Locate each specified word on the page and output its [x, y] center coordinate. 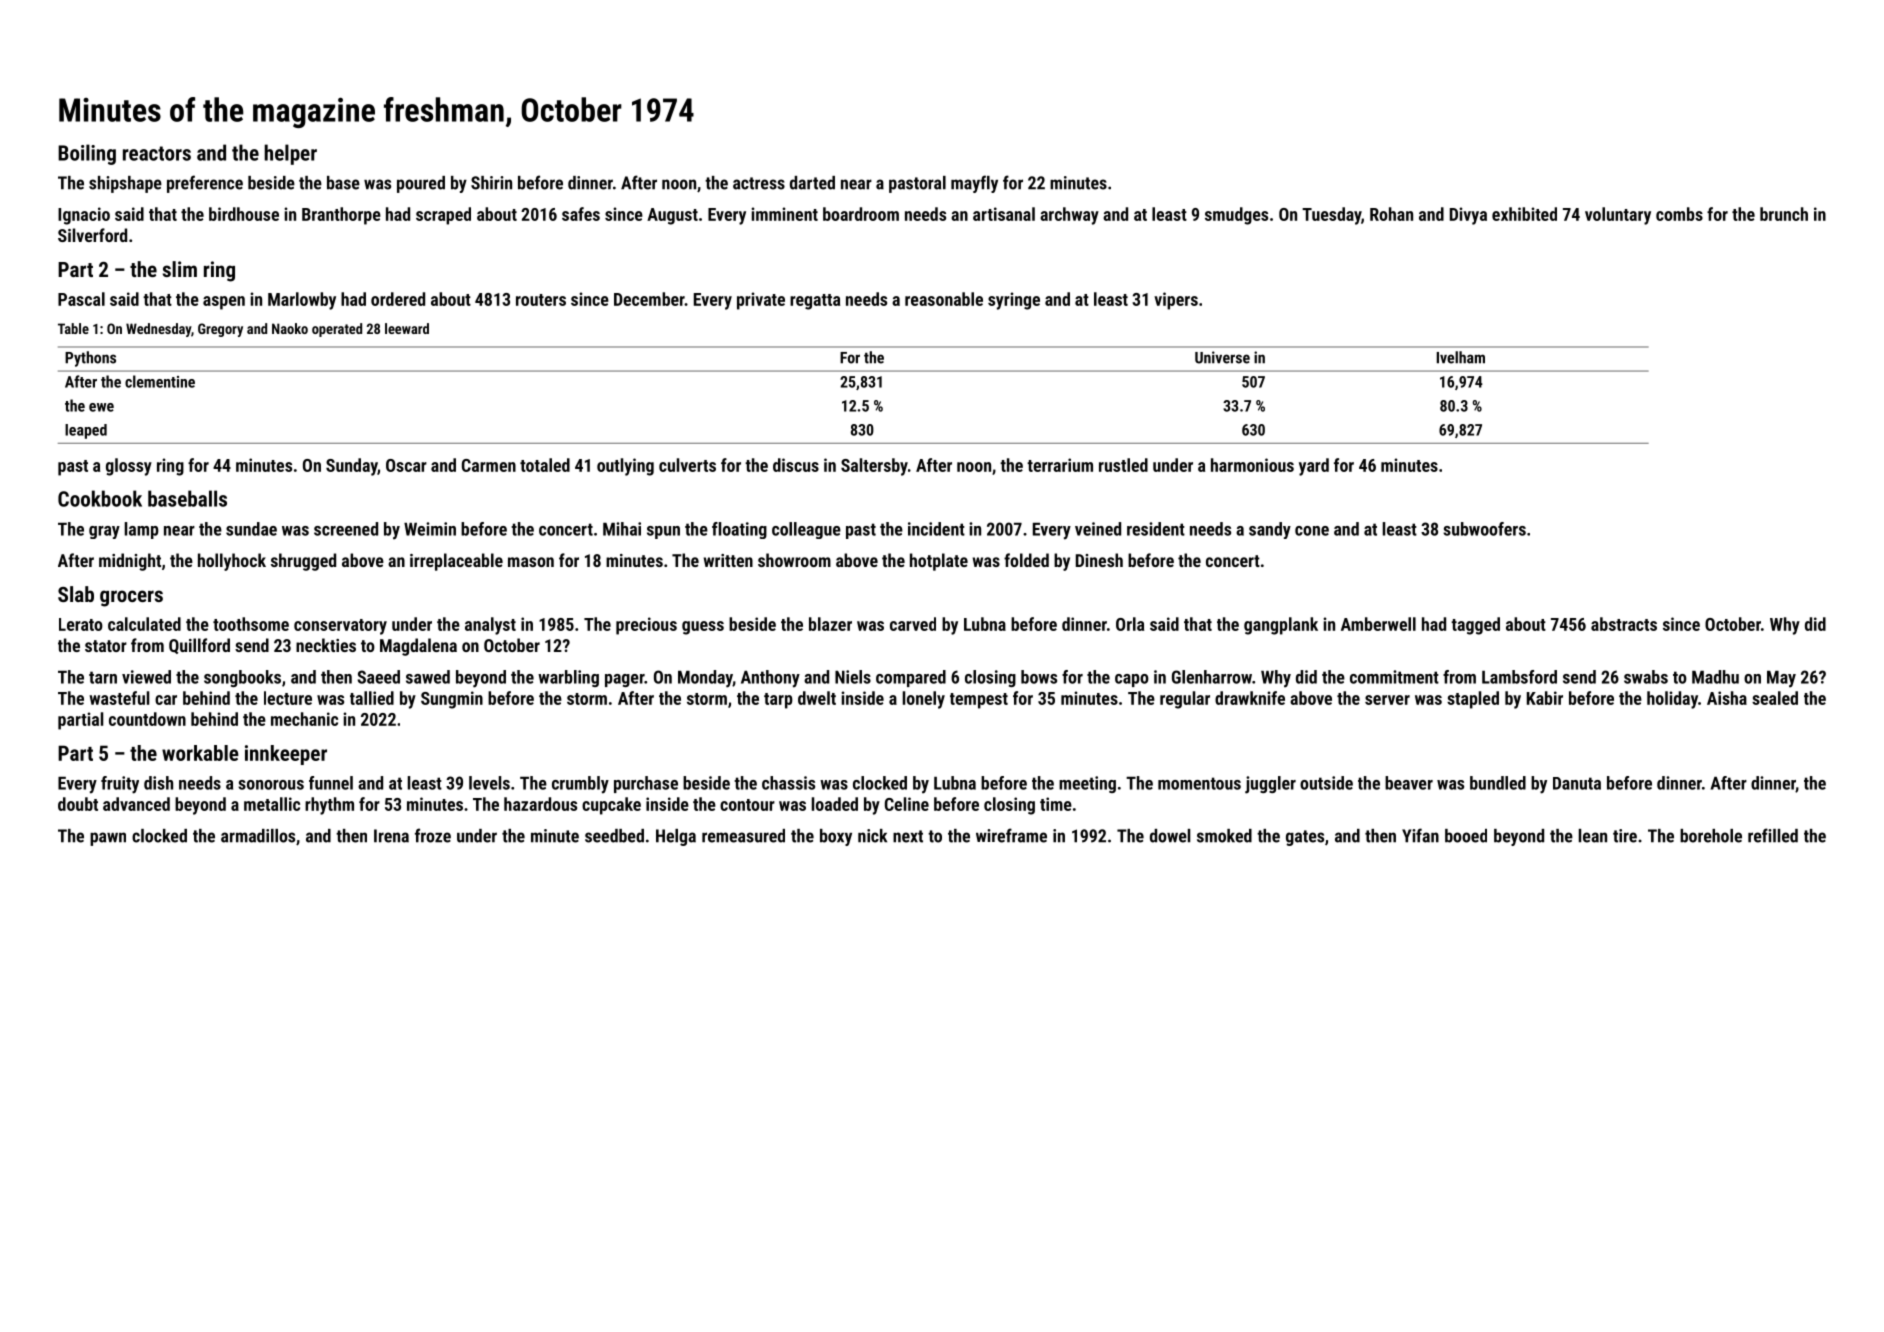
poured [421, 184]
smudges [1236, 216]
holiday [1672, 700]
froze [433, 835]
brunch [1784, 214]
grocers [131, 598]
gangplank [1281, 626]
